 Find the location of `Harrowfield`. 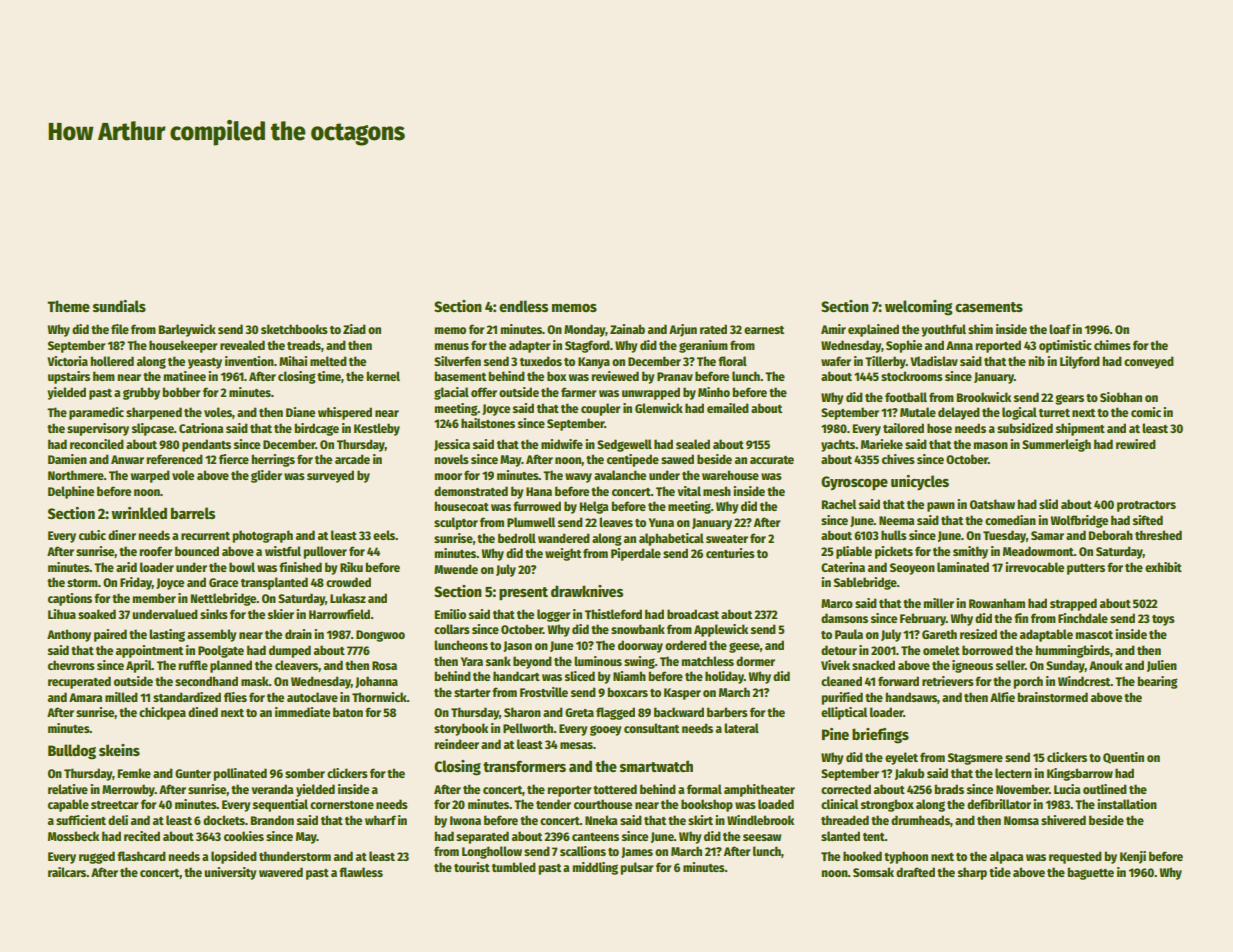

Harrowfield is located at coordinates (339, 614).
